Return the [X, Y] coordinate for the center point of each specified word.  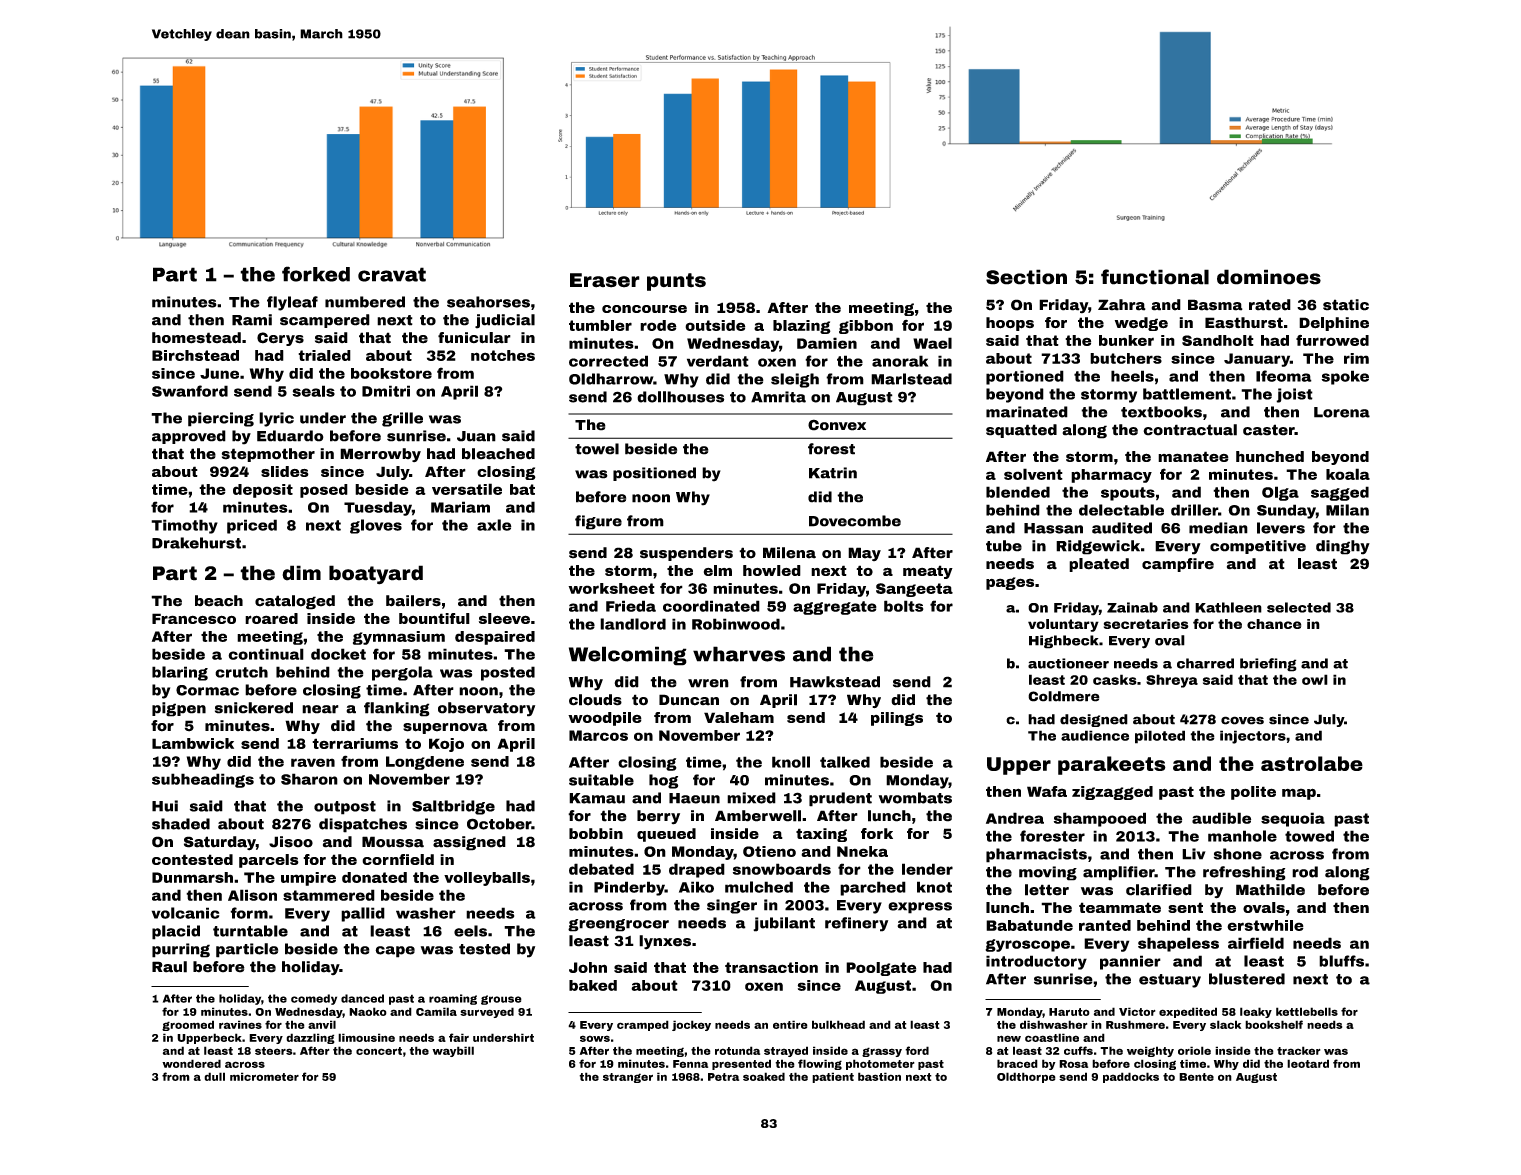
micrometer [264, 1076]
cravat [392, 274]
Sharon [309, 779]
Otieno [769, 851]
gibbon [866, 327]
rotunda [737, 1050]
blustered [1247, 979]
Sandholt [1218, 340]
